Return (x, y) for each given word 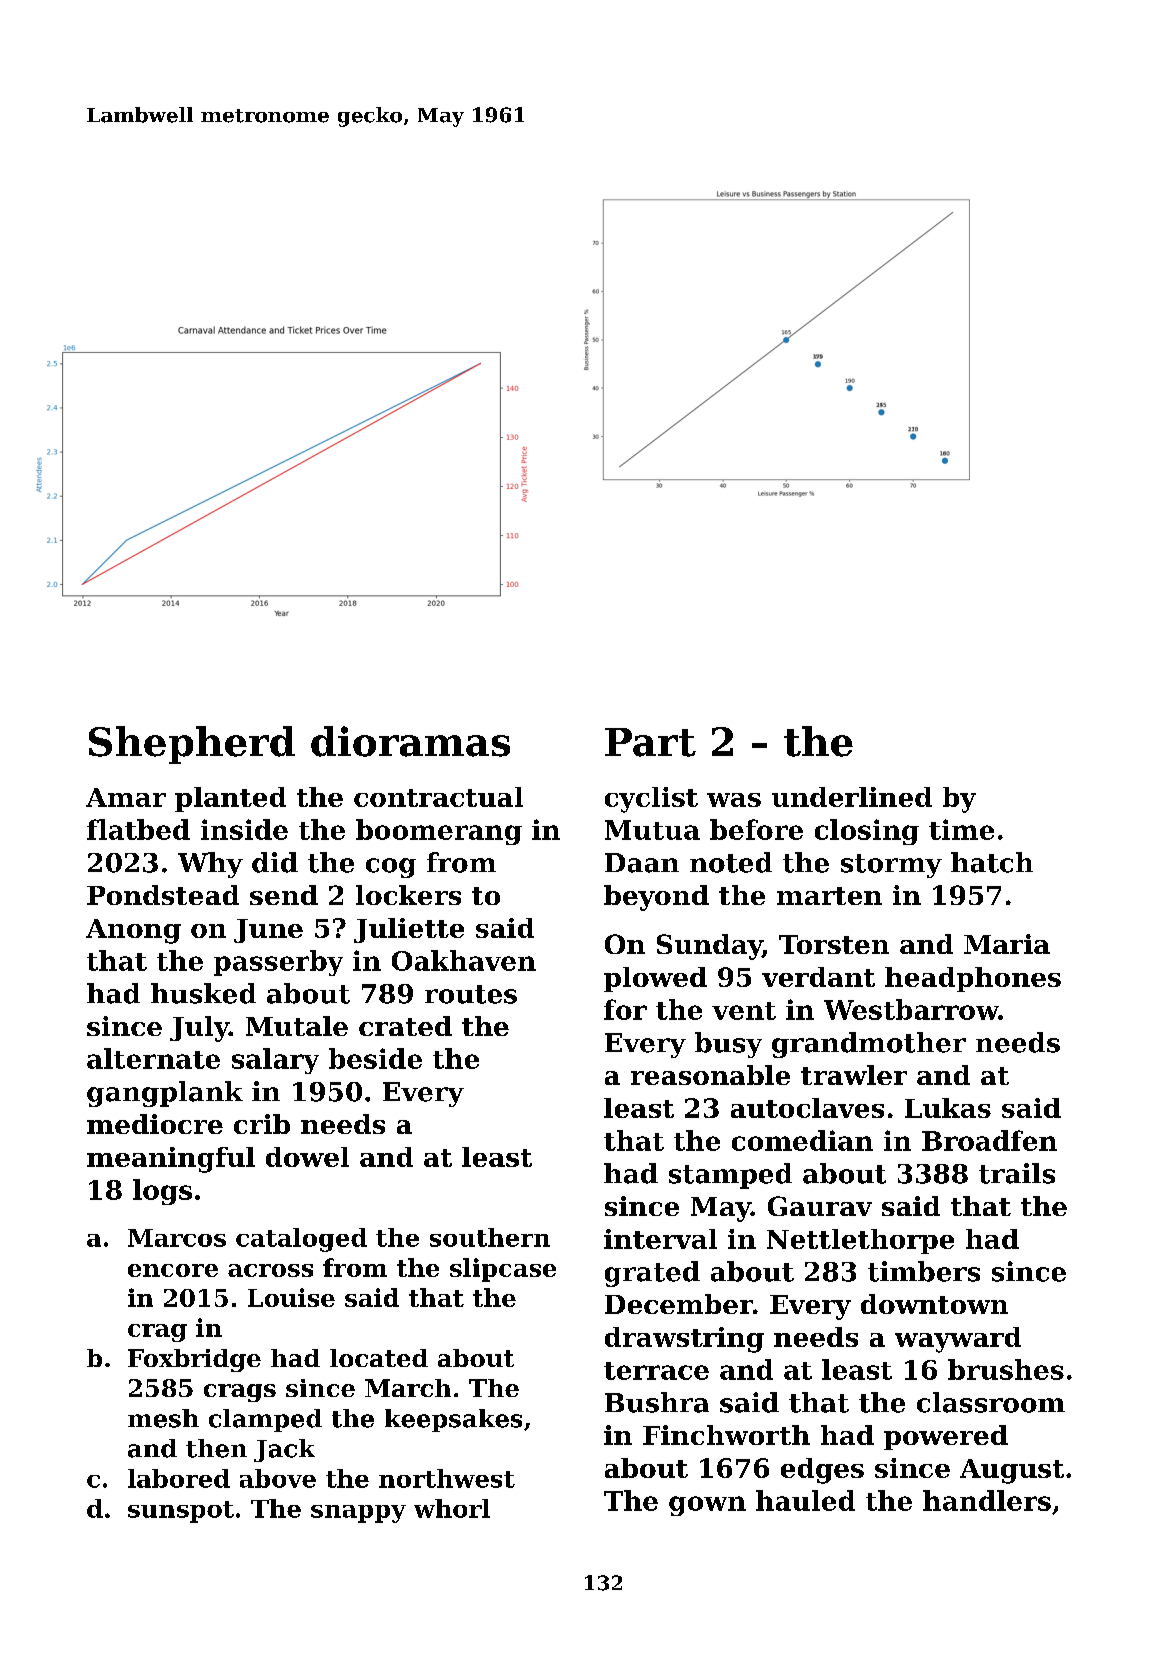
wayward (958, 1340)
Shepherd (192, 745)
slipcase (503, 1270)
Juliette (409, 930)
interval (660, 1239)
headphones (973, 979)
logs (162, 1192)
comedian (802, 1140)
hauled (805, 1500)
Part (650, 742)
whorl (452, 1508)
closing (867, 832)
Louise (291, 1297)
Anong (133, 931)
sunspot (181, 1512)
